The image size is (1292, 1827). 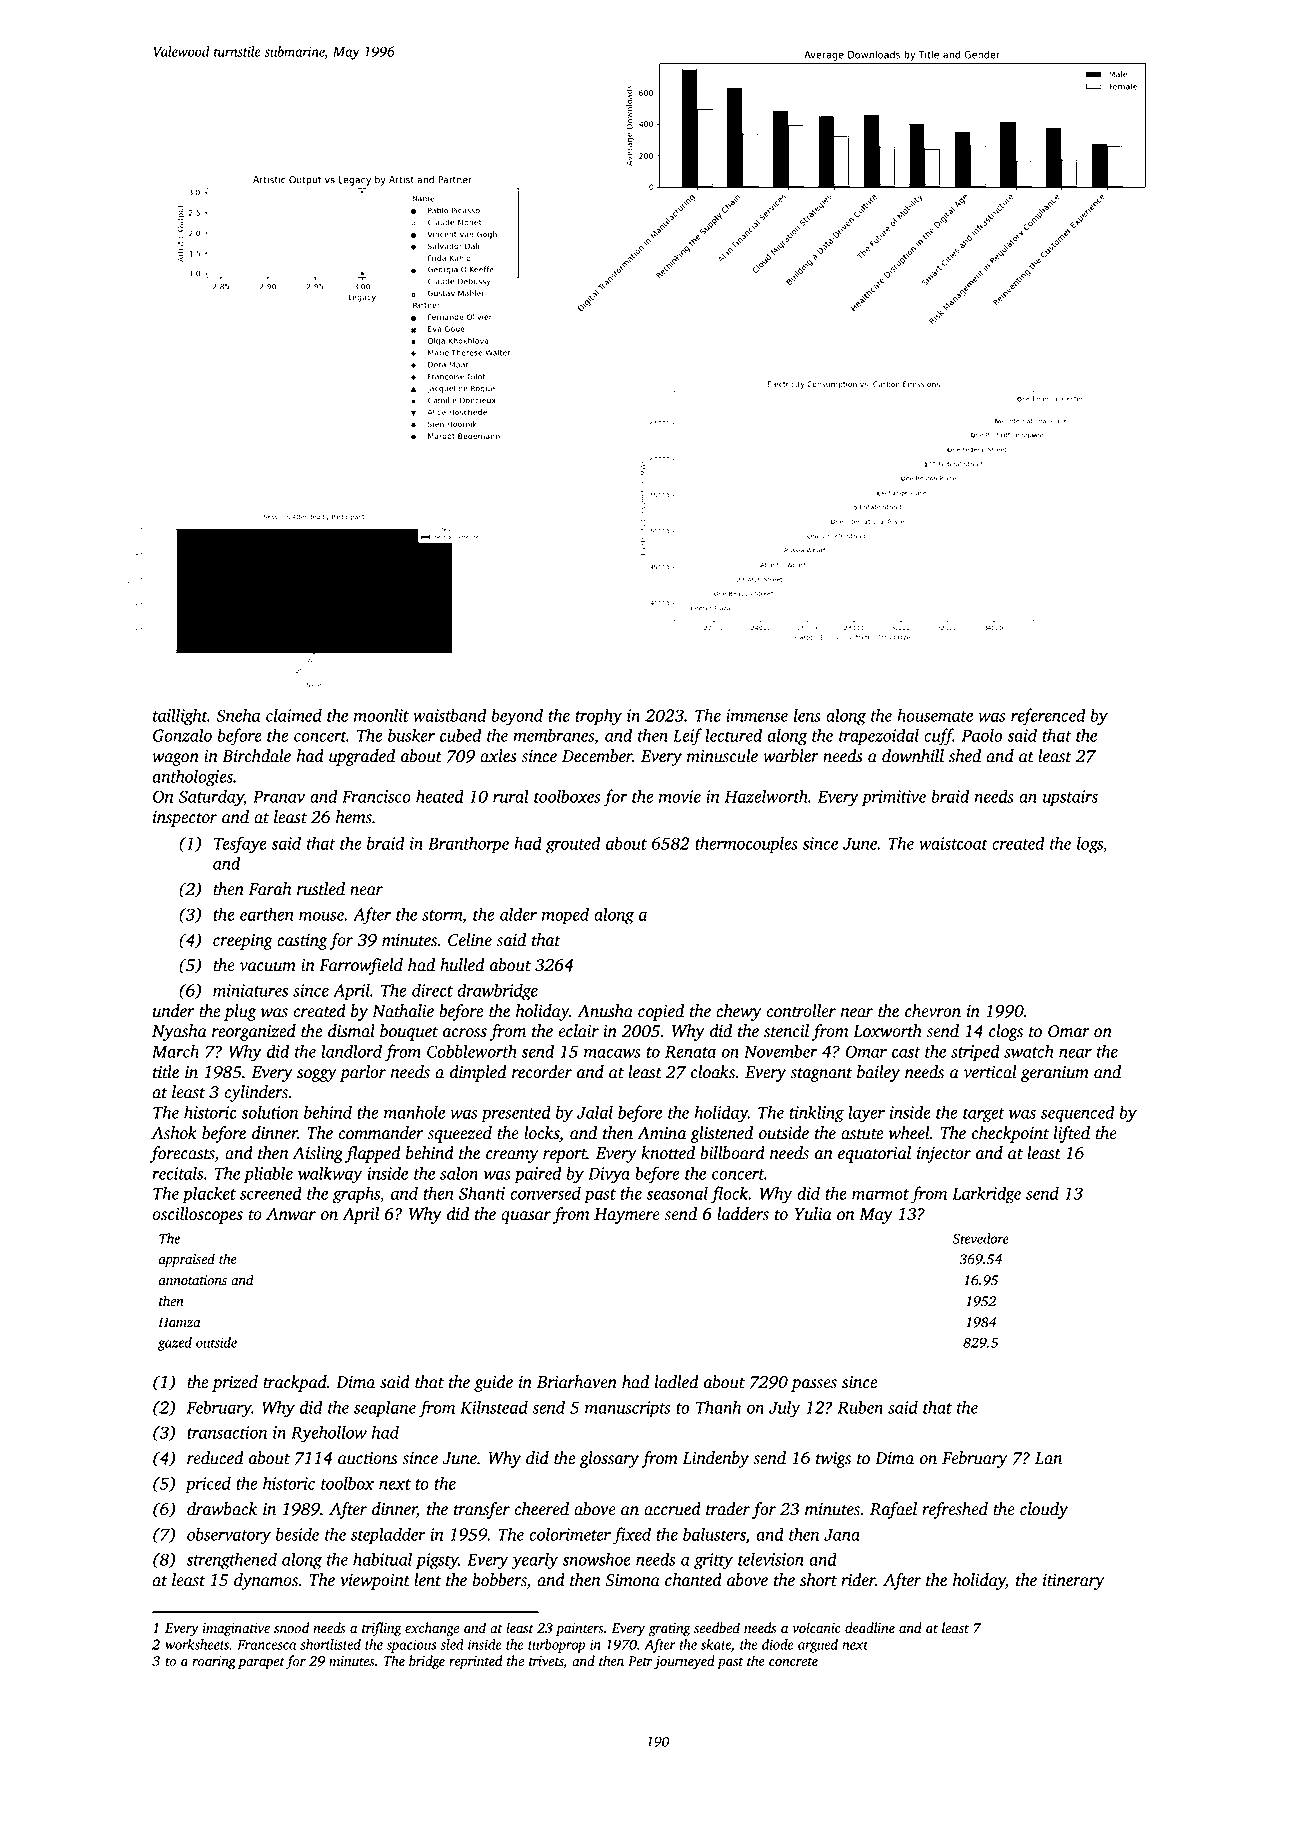 I want to click on referenced, so click(x=1048, y=717).
